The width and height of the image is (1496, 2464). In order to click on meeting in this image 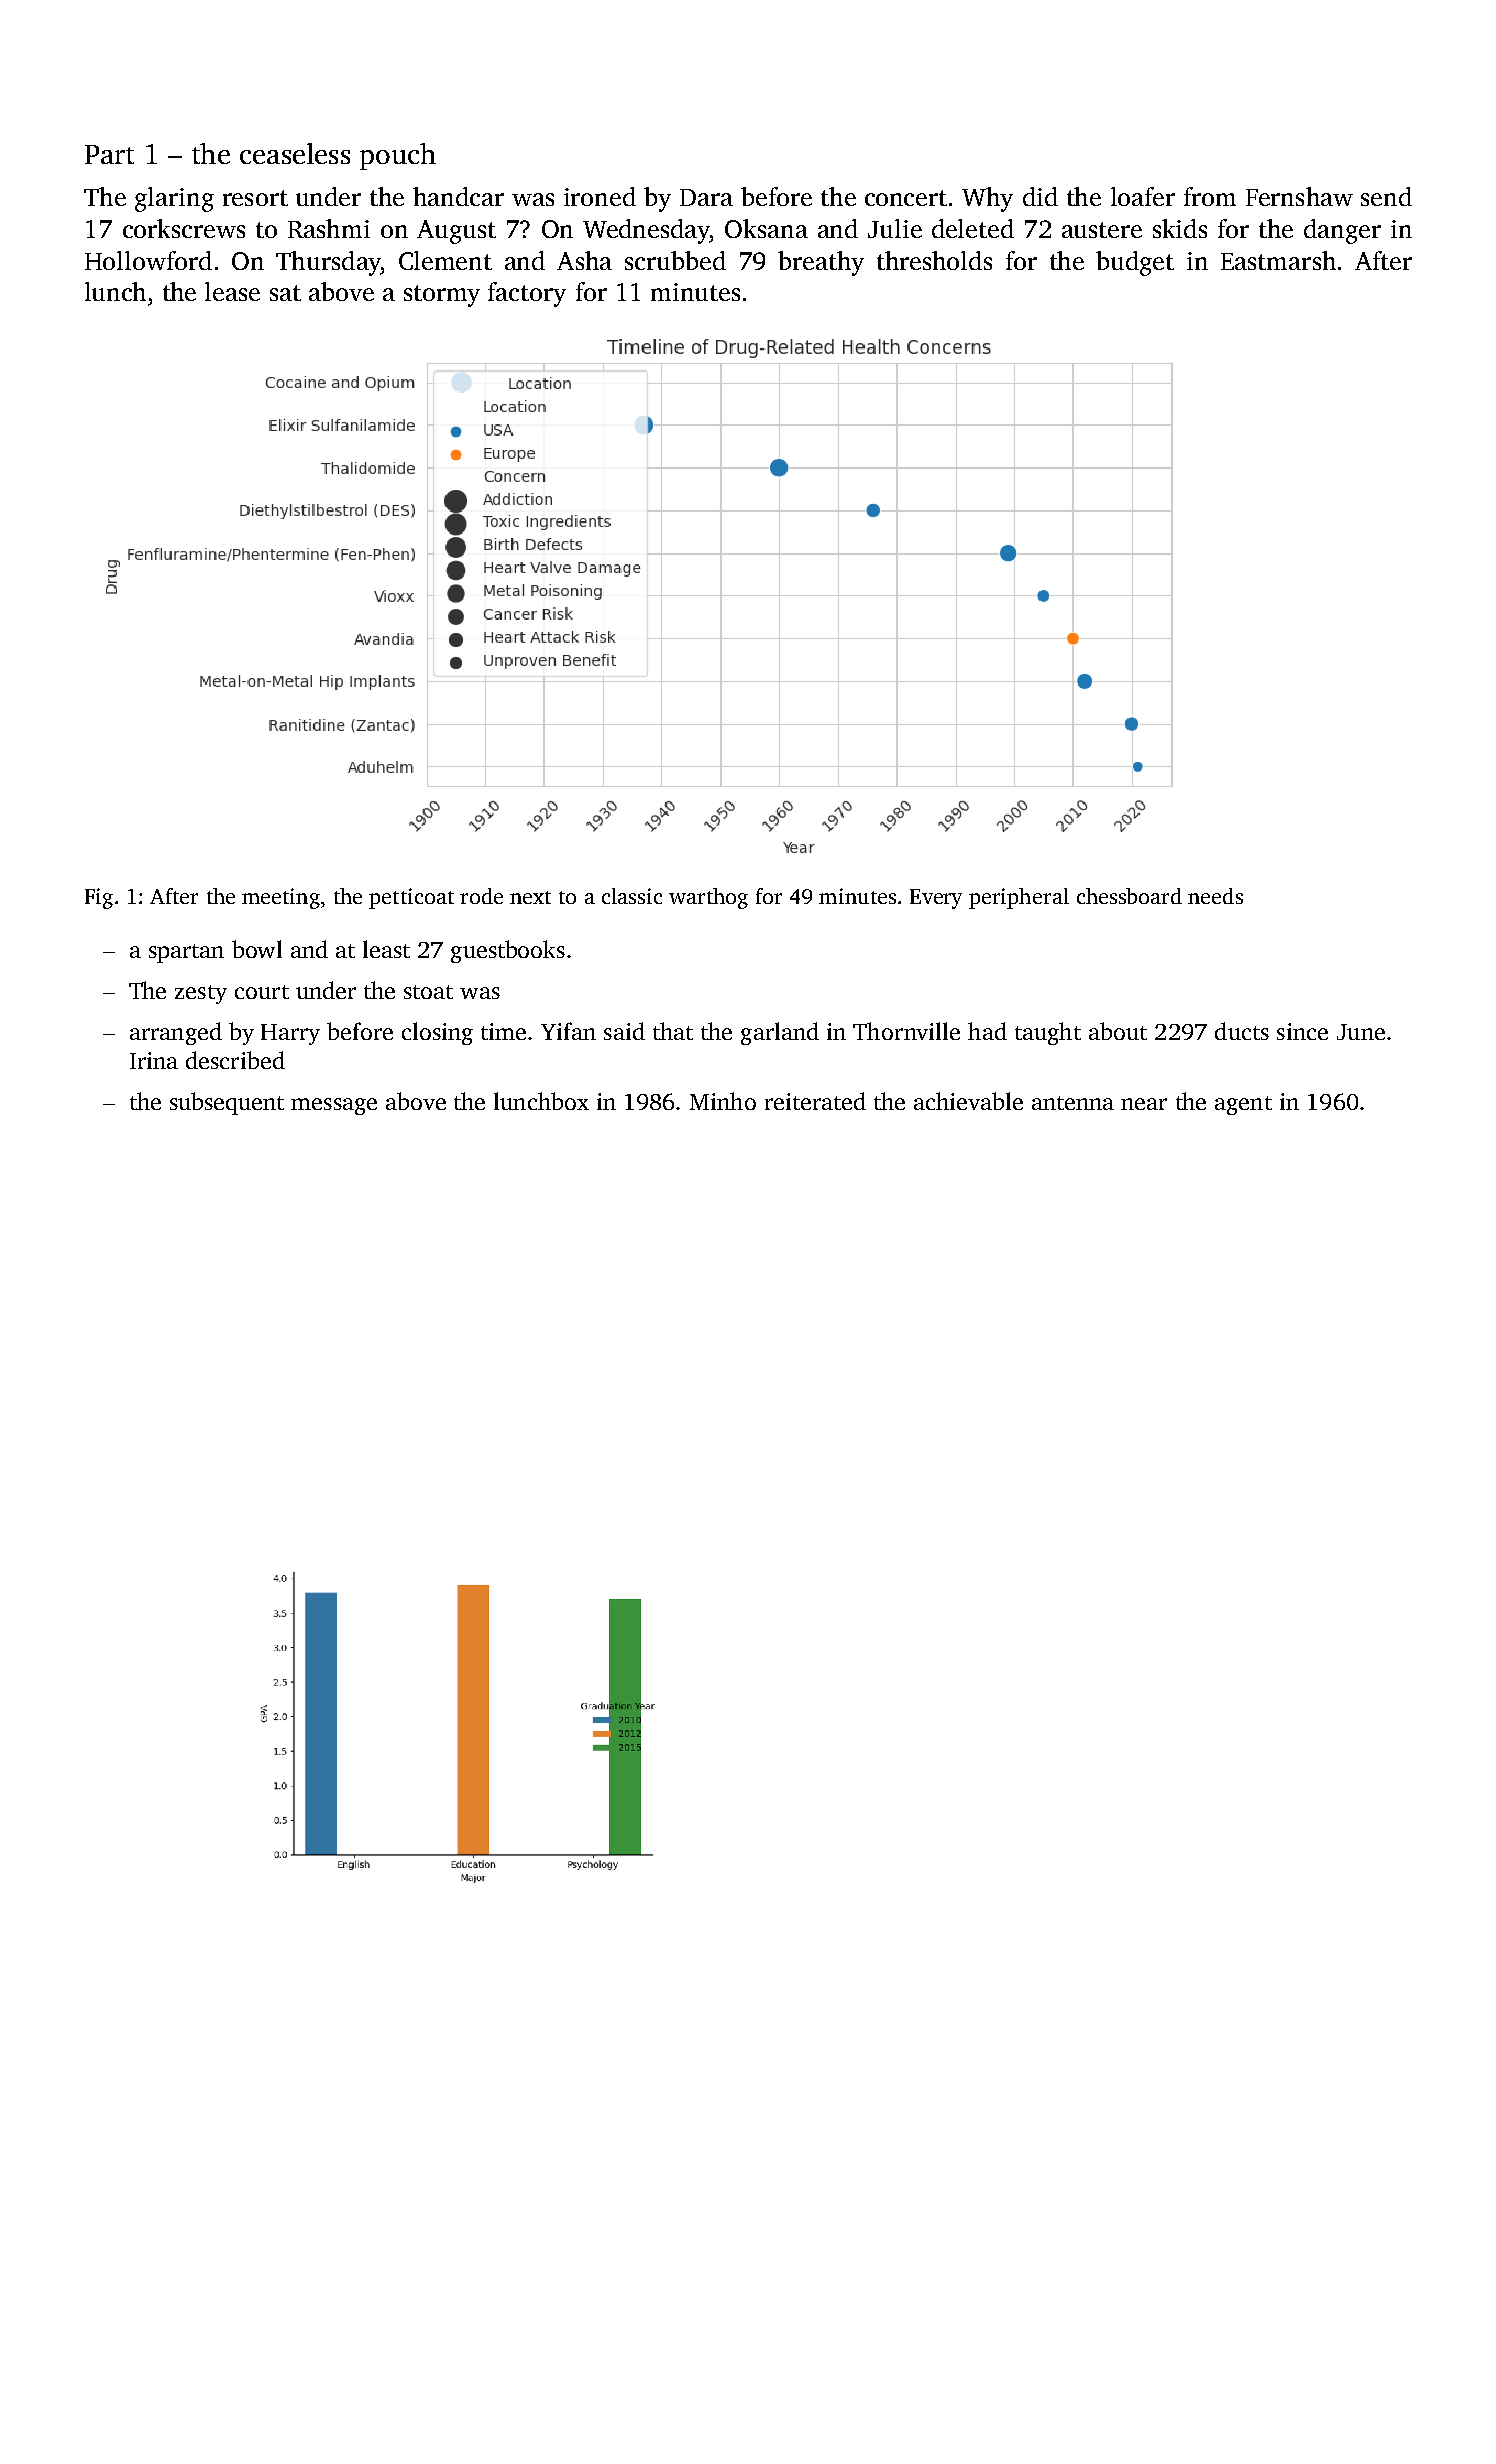, I will do `click(281, 898)`.
